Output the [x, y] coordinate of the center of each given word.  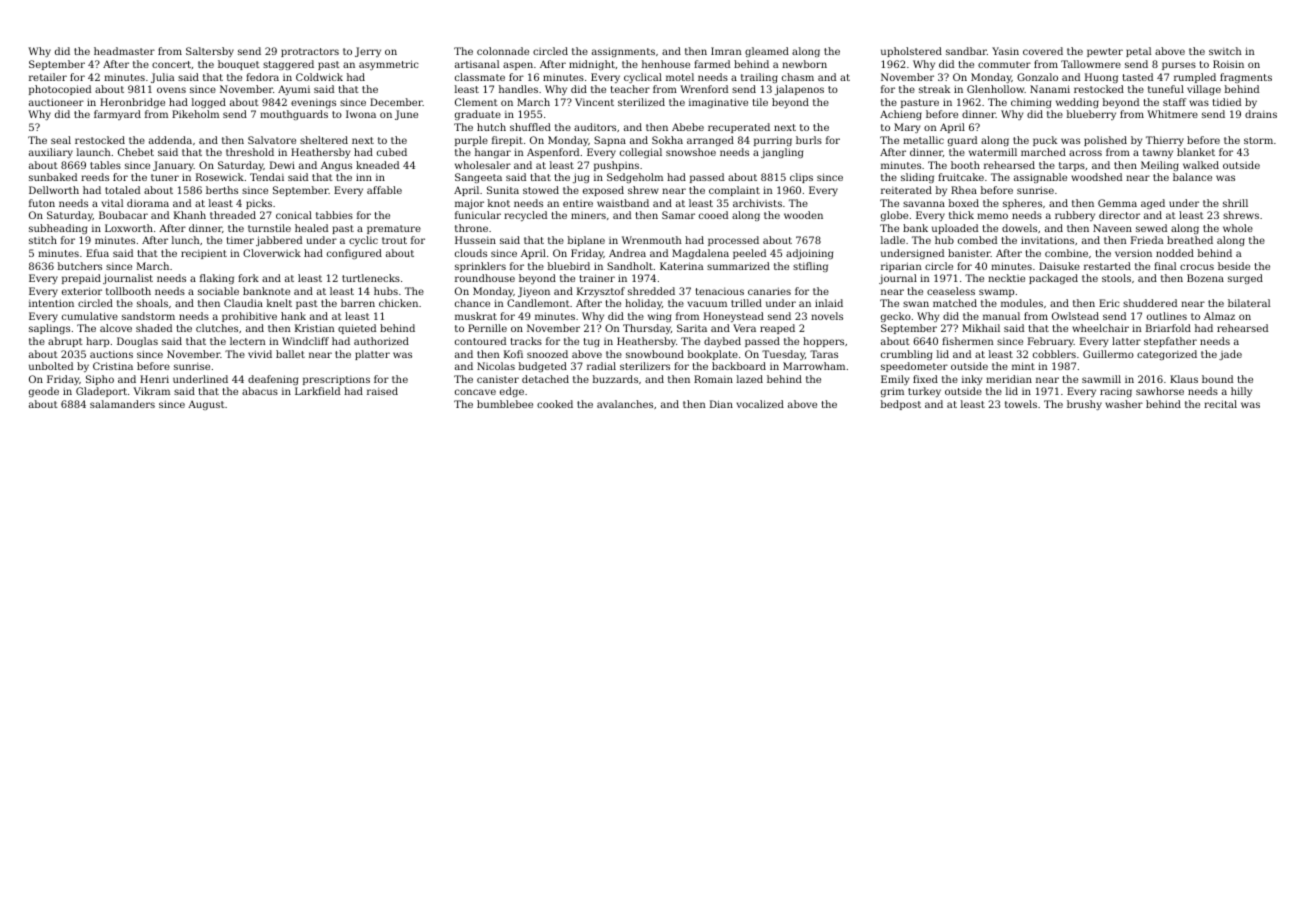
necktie [1006, 278]
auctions [111, 354]
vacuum [707, 304]
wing [659, 317]
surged [1245, 279]
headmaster [124, 51]
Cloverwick [272, 253]
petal [1138, 52]
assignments [623, 52]
